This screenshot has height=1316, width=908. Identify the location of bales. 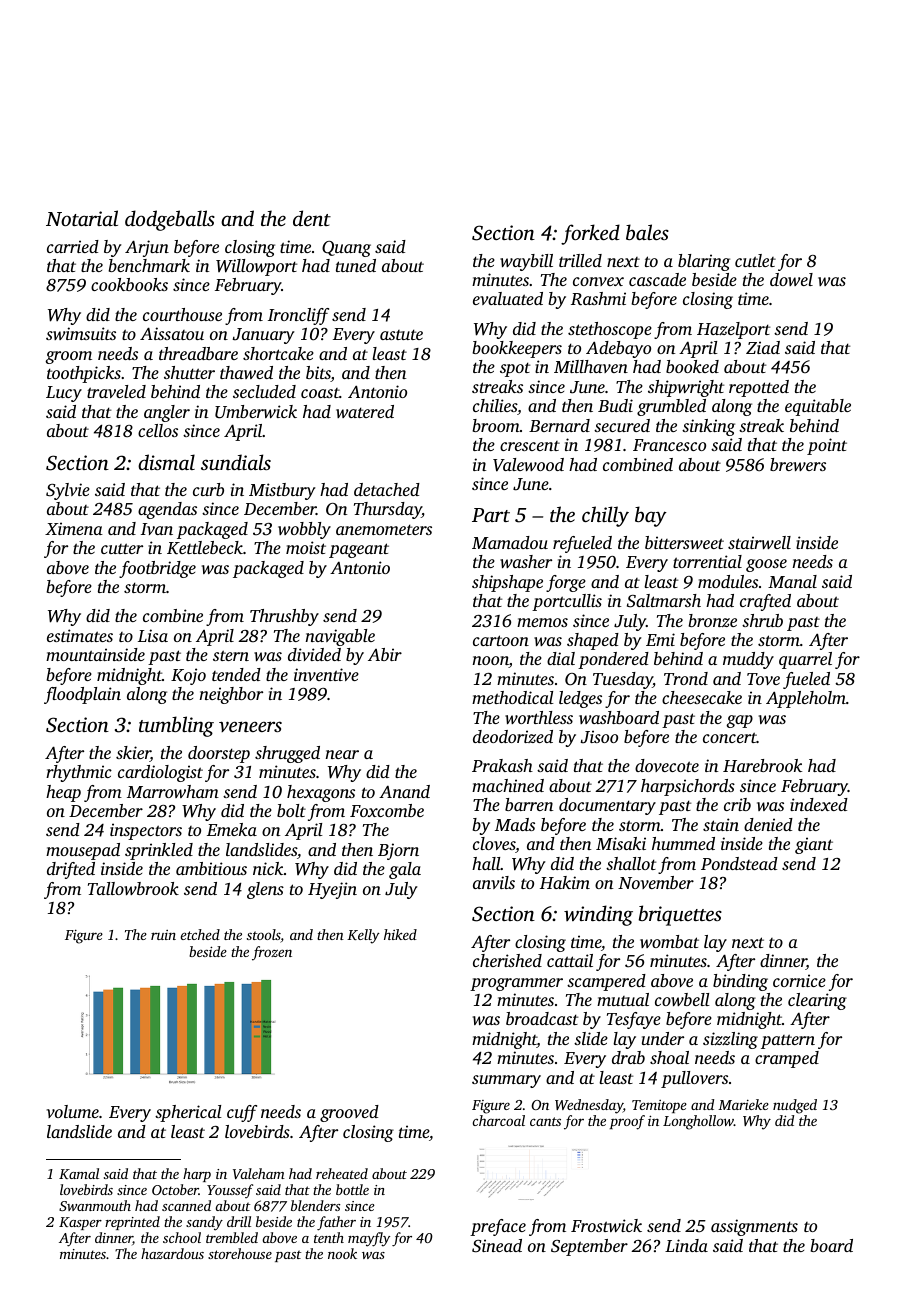
(647, 232).
